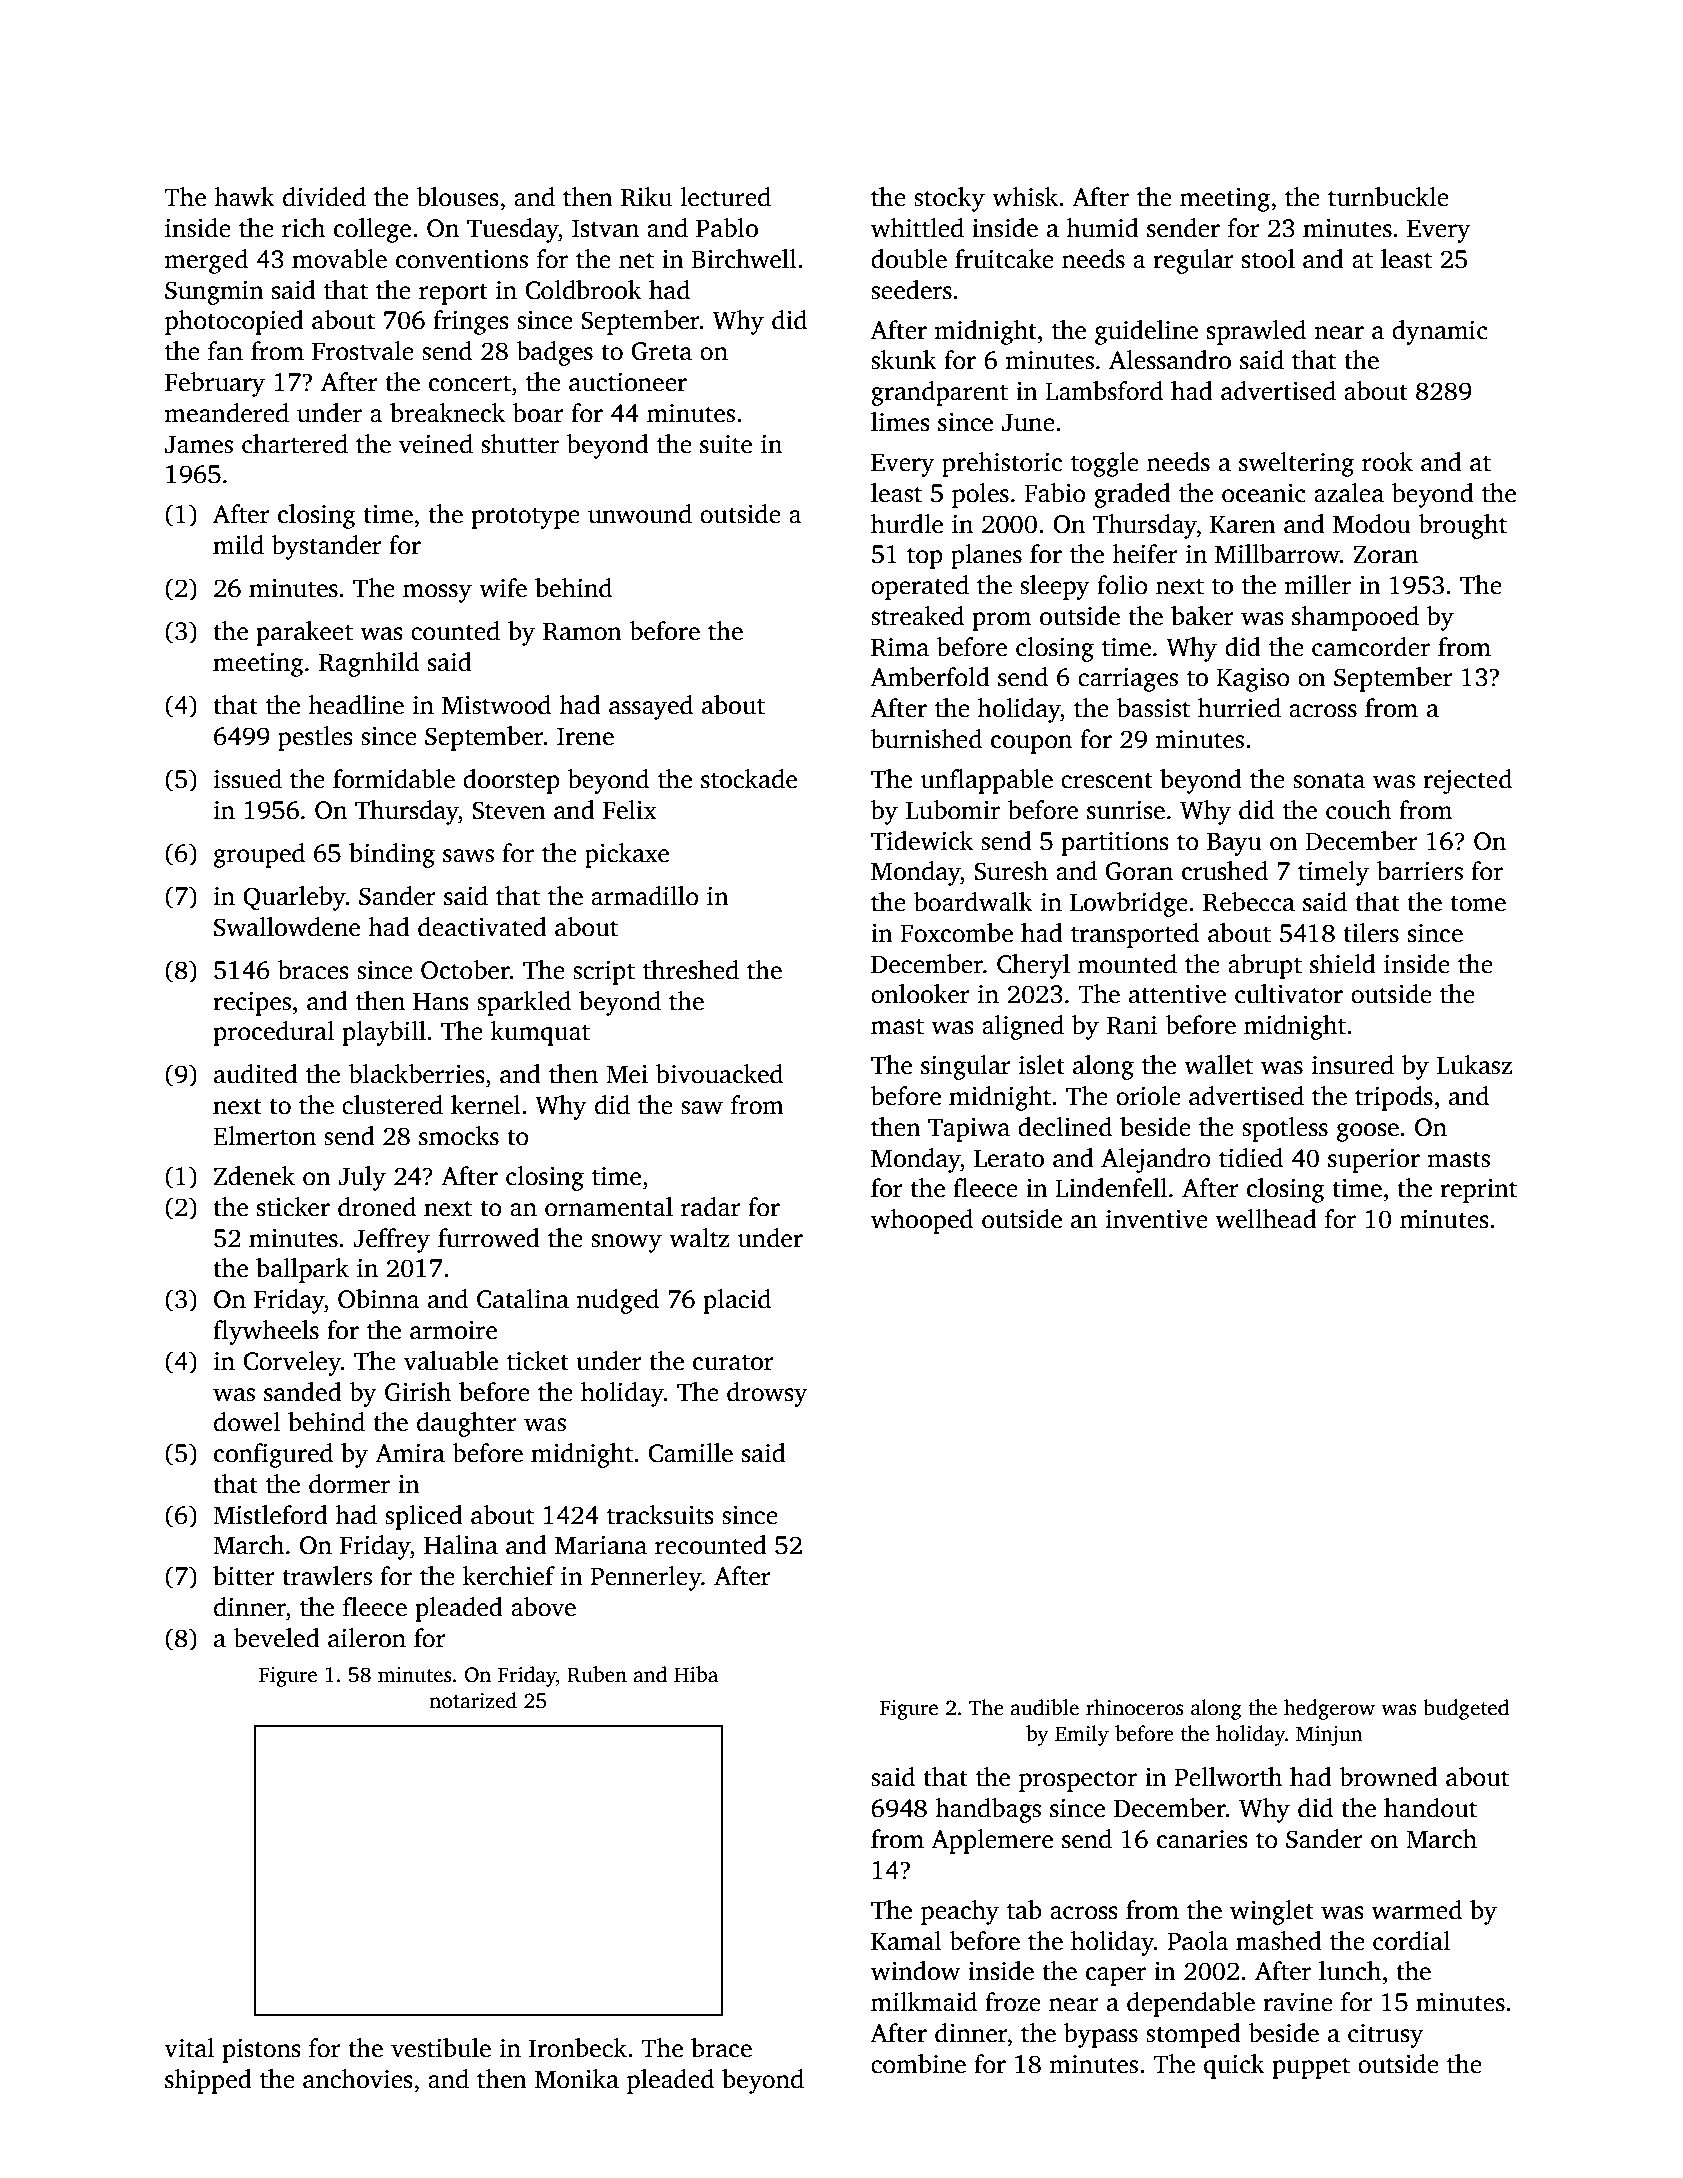 The height and width of the image is (2178, 1683). Describe the element at coordinates (276, 1638) in the image. I see `beveled` at that location.
